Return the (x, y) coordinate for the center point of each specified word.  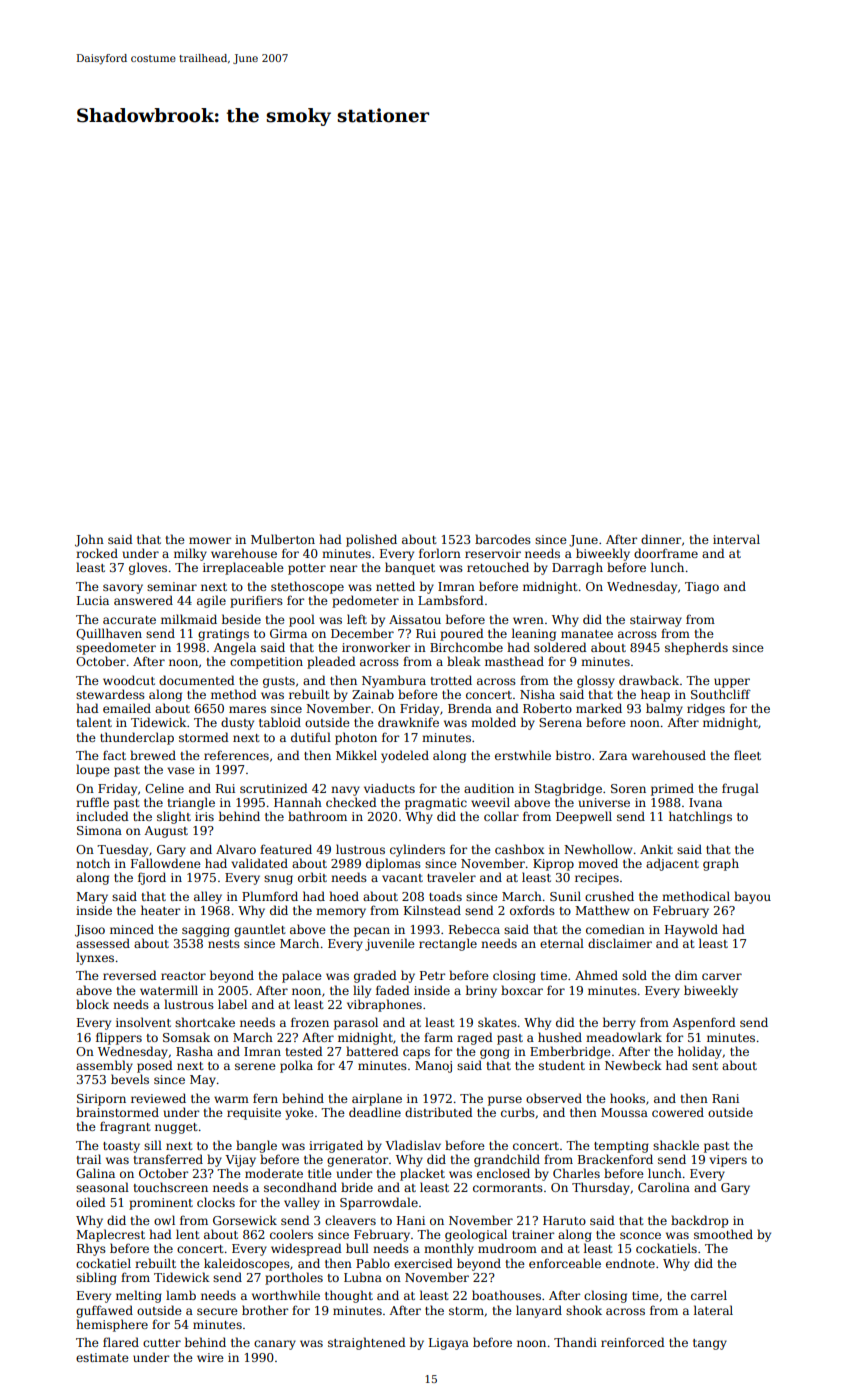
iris (204, 816)
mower (210, 540)
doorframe (666, 553)
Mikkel (356, 755)
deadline (375, 1112)
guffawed (104, 1311)
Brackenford (615, 1159)
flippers (119, 1038)
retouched (498, 567)
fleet (747, 755)
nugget (176, 1128)
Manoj (433, 1067)
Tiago (702, 588)
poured (462, 634)
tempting (621, 1147)
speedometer (116, 648)
